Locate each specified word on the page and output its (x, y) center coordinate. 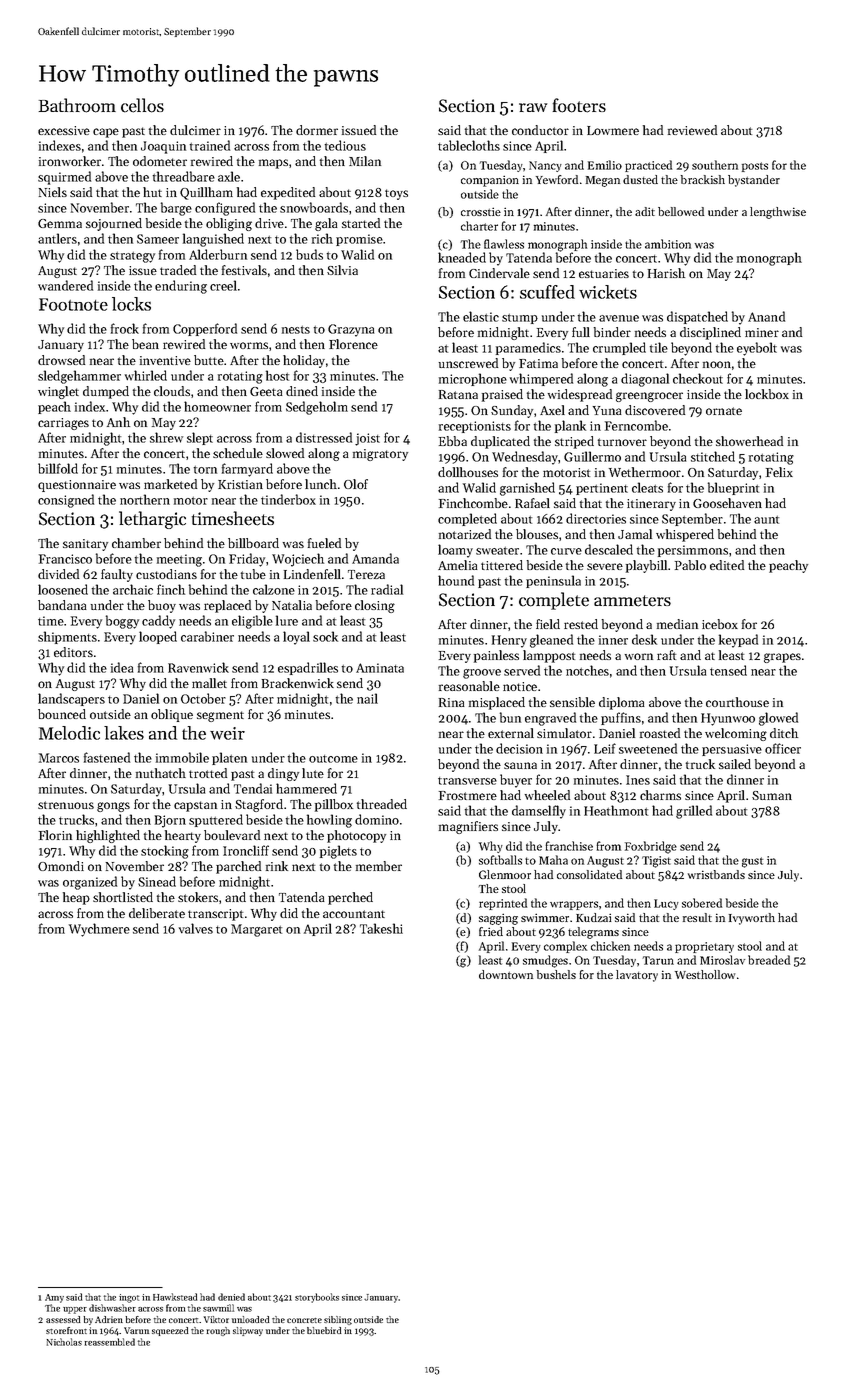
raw (533, 107)
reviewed (692, 130)
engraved (550, 719)
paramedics (528, 348)
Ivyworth (752, 919)
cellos (142, 105)
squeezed (170, 1331)
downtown (506, 974)
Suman (772, 795)
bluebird (324, 1330)
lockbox (767, 394)
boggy (122, 622)
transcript (215, 915)
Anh (118, 422)
